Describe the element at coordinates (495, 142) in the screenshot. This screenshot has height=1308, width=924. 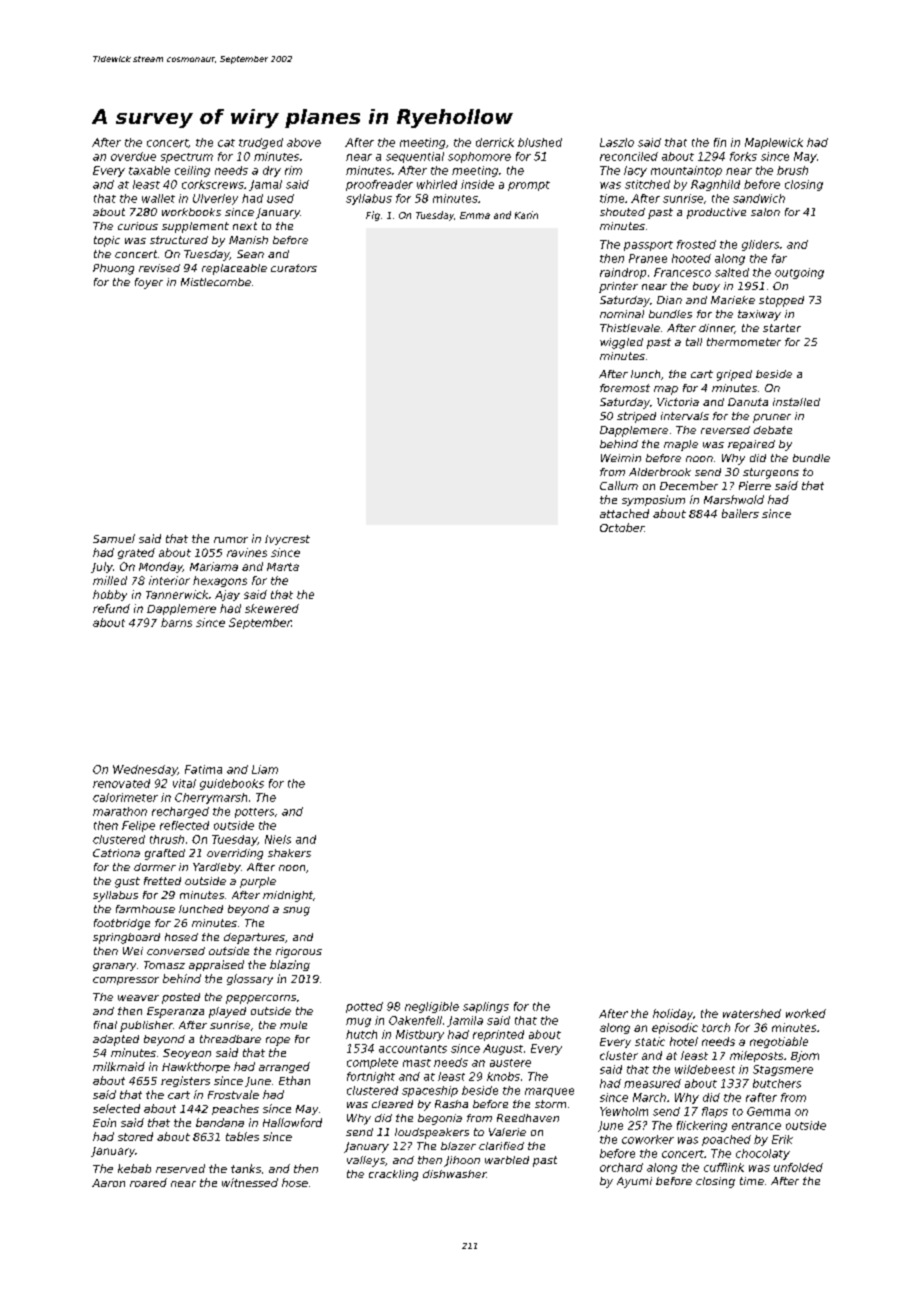
I see `derrick` at that location.
